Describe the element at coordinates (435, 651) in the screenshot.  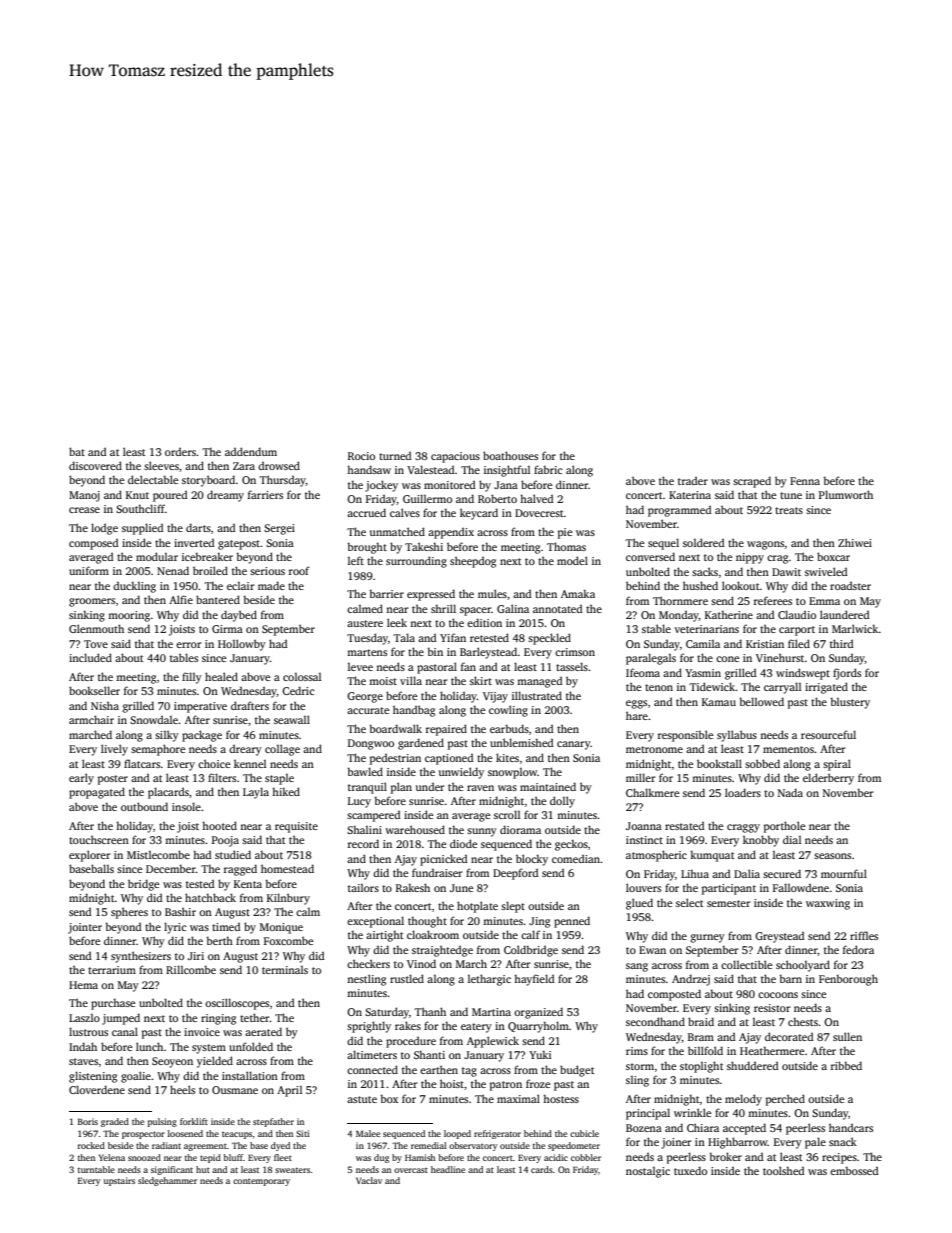
I see `bin` at that location.
